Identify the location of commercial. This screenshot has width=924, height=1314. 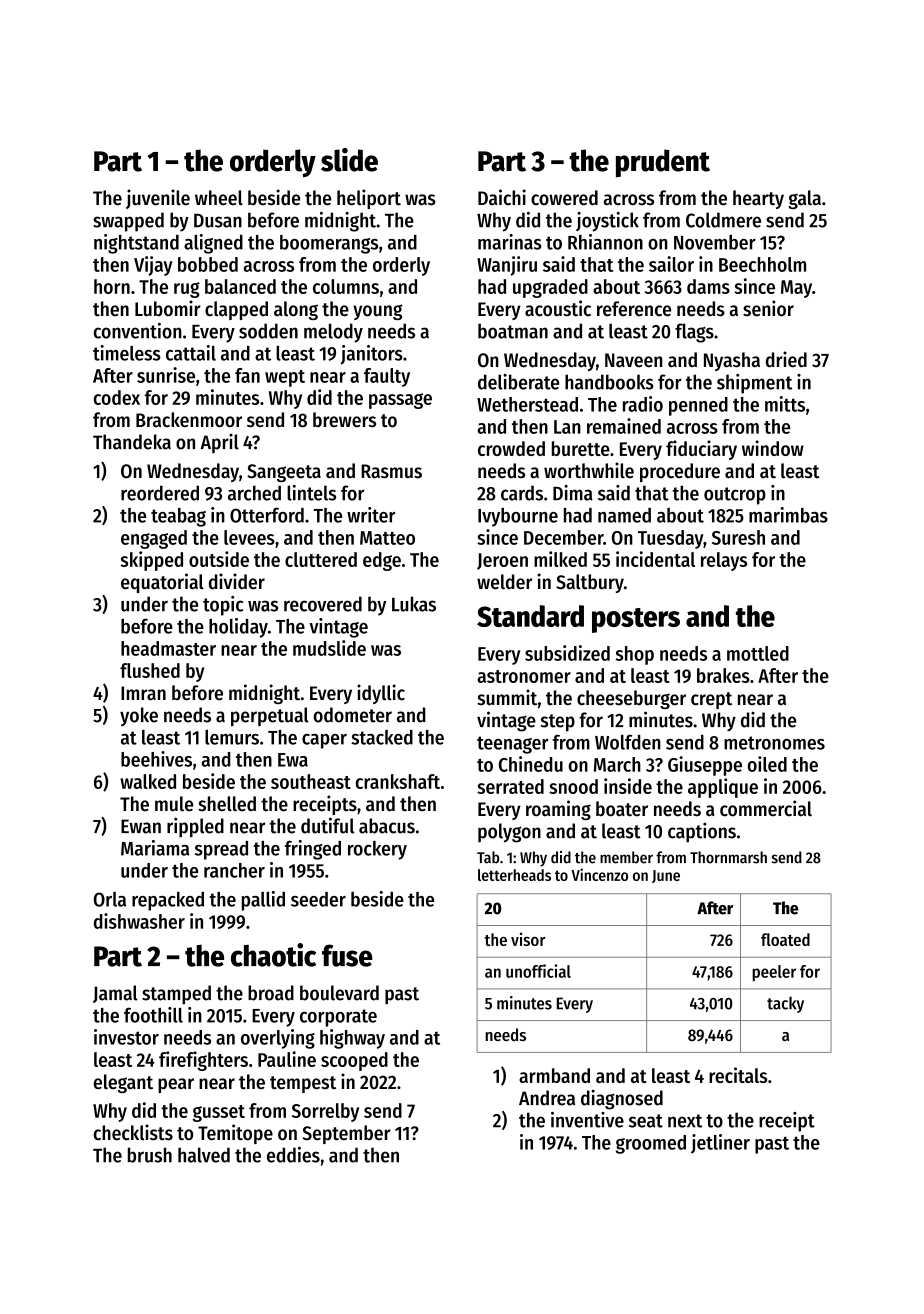
(766, 808).
